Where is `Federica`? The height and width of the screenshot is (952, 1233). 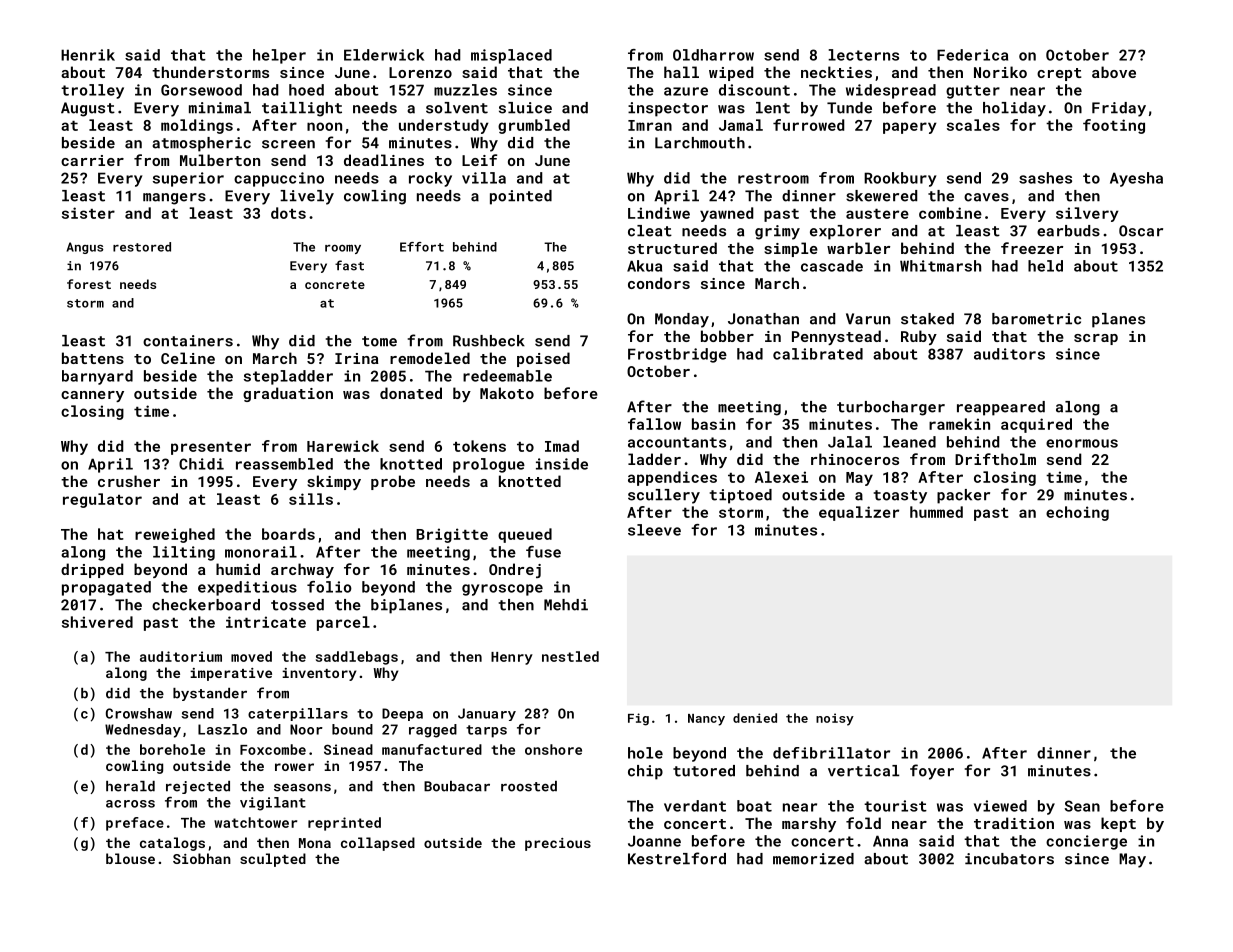 Federica is located at coordinates (972, 55).
